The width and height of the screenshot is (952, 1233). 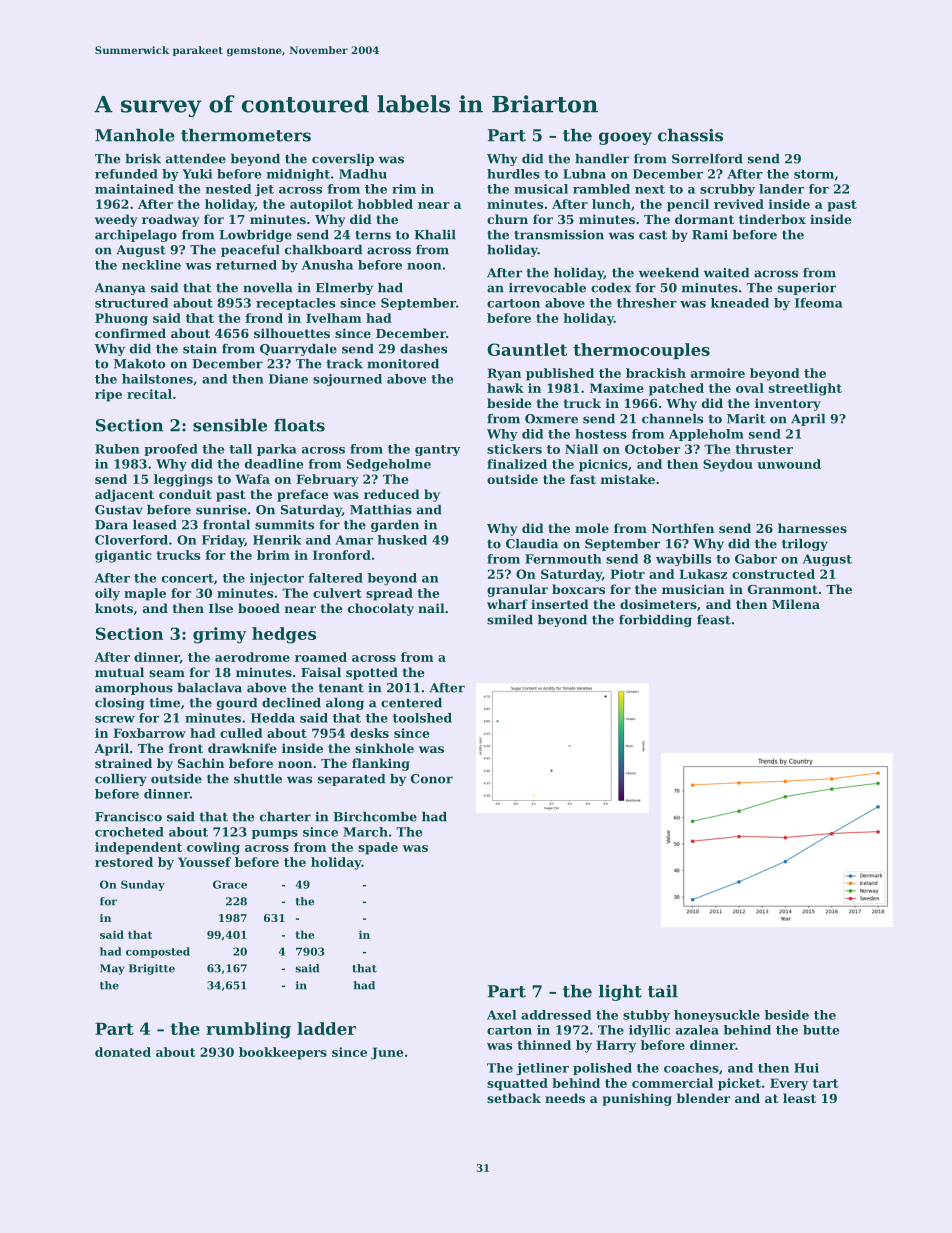 What do you see at coordinates (432, 779) in the screenshot?
I see `Conor` at bounding box center [432, 779].
